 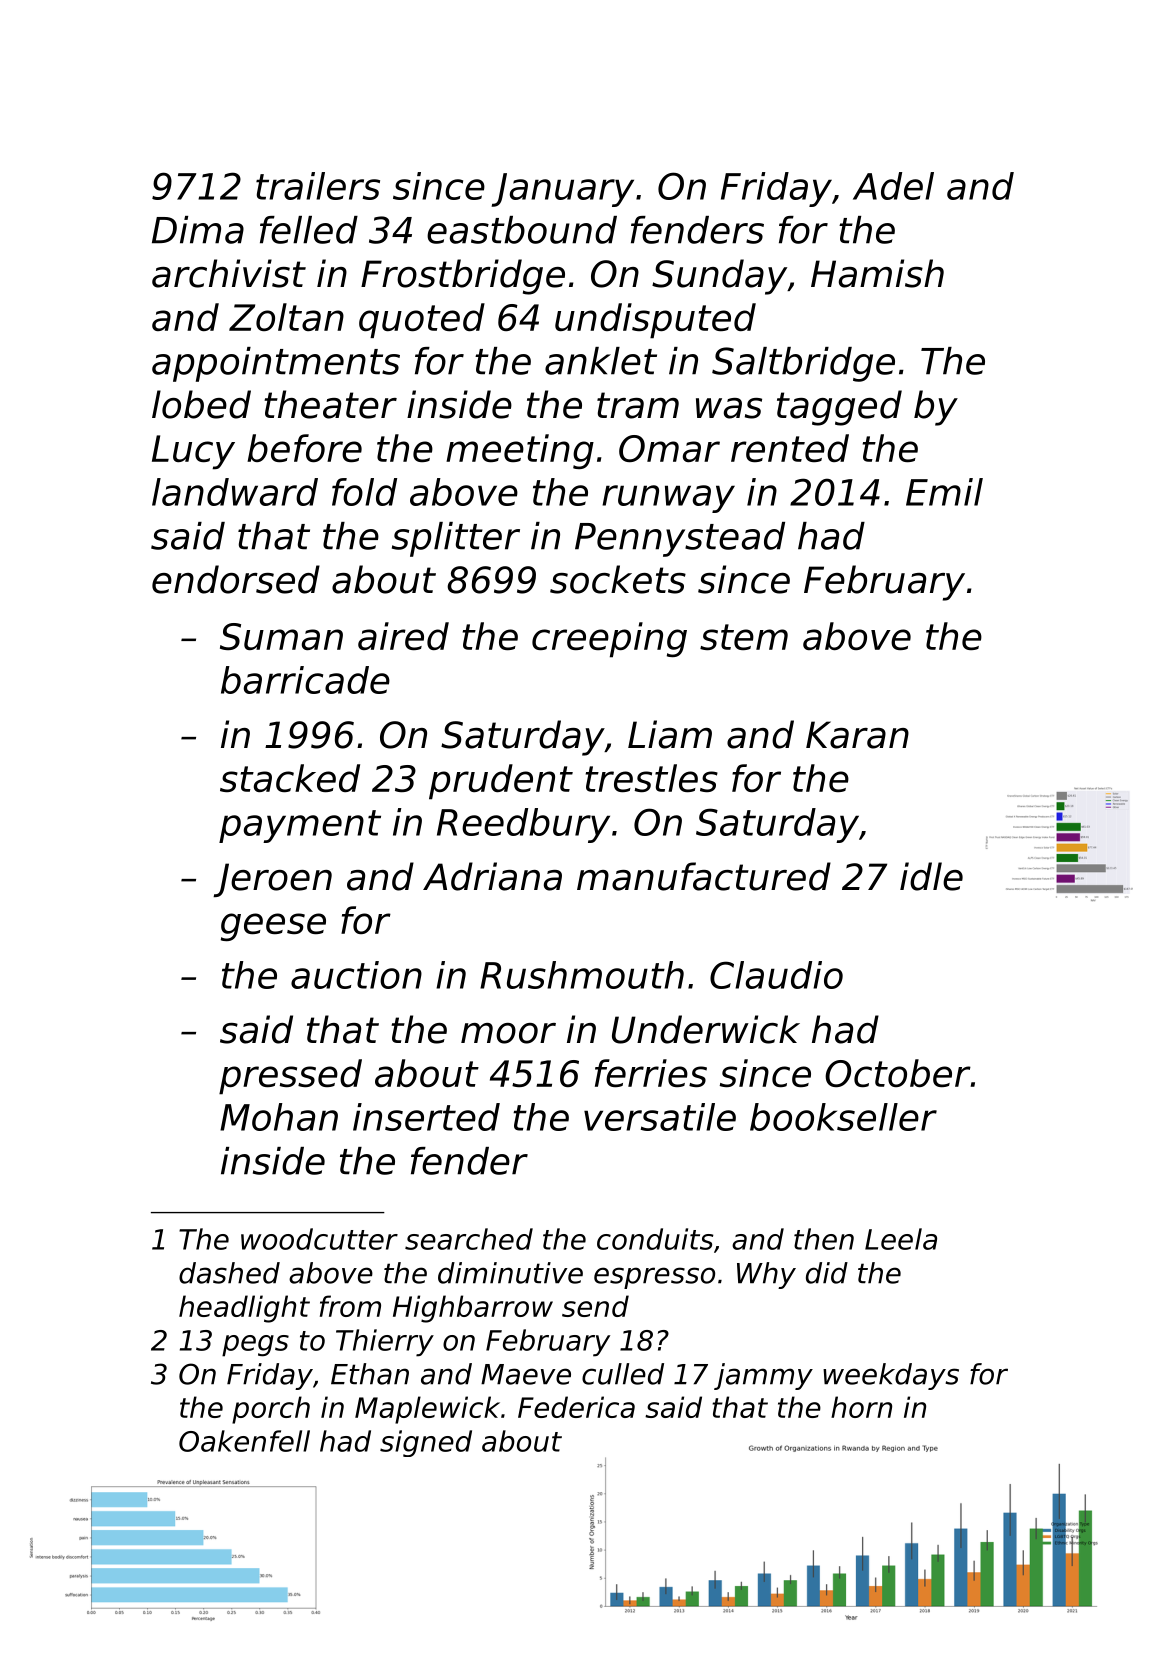 I want to click on porch, so click(x=271, y=1410).
